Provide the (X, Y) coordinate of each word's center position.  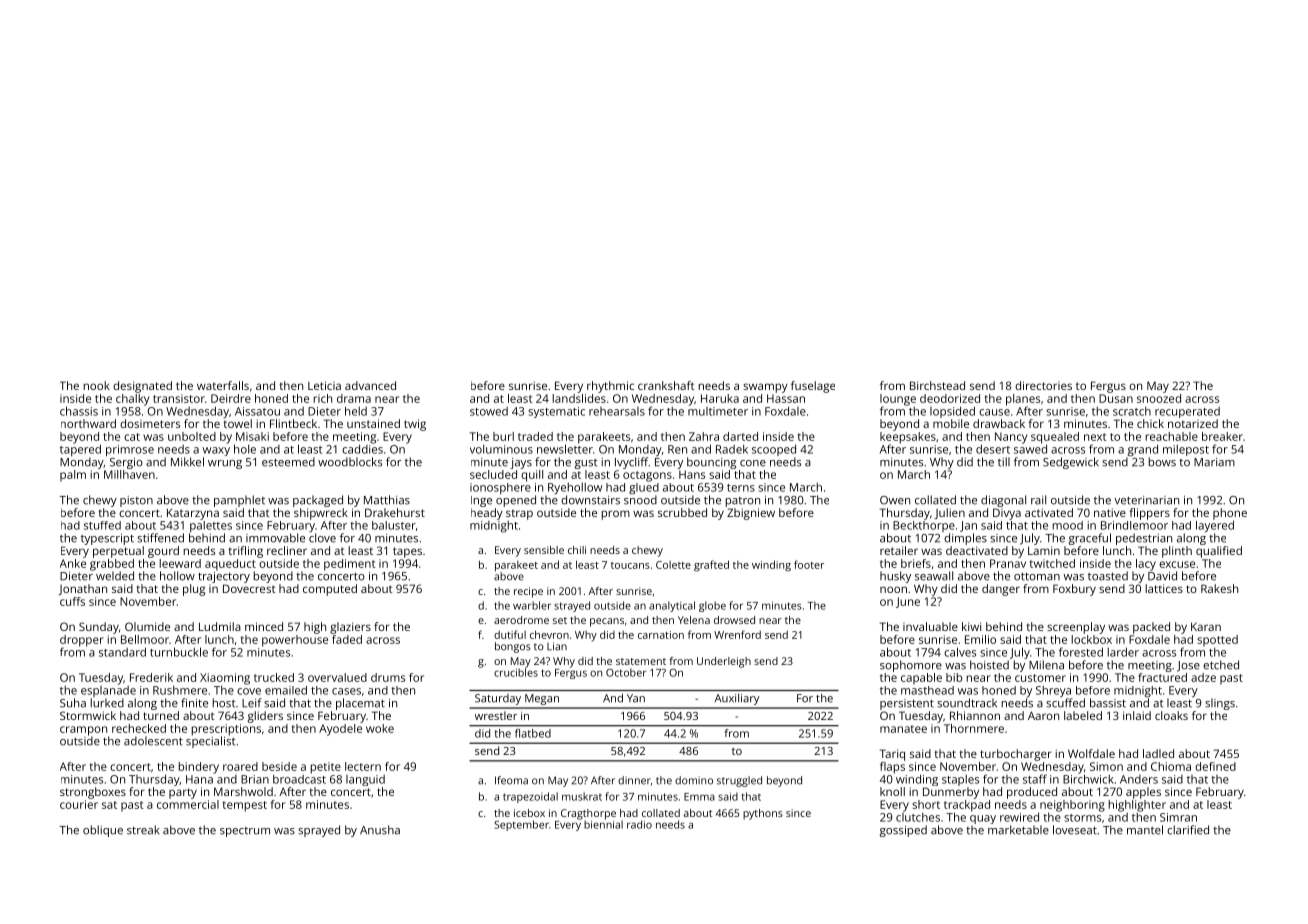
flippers (1149, 514)
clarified (1188, 830)
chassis (79, 411)
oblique (103, 831)
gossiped (903, 831)
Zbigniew (751, 514)
